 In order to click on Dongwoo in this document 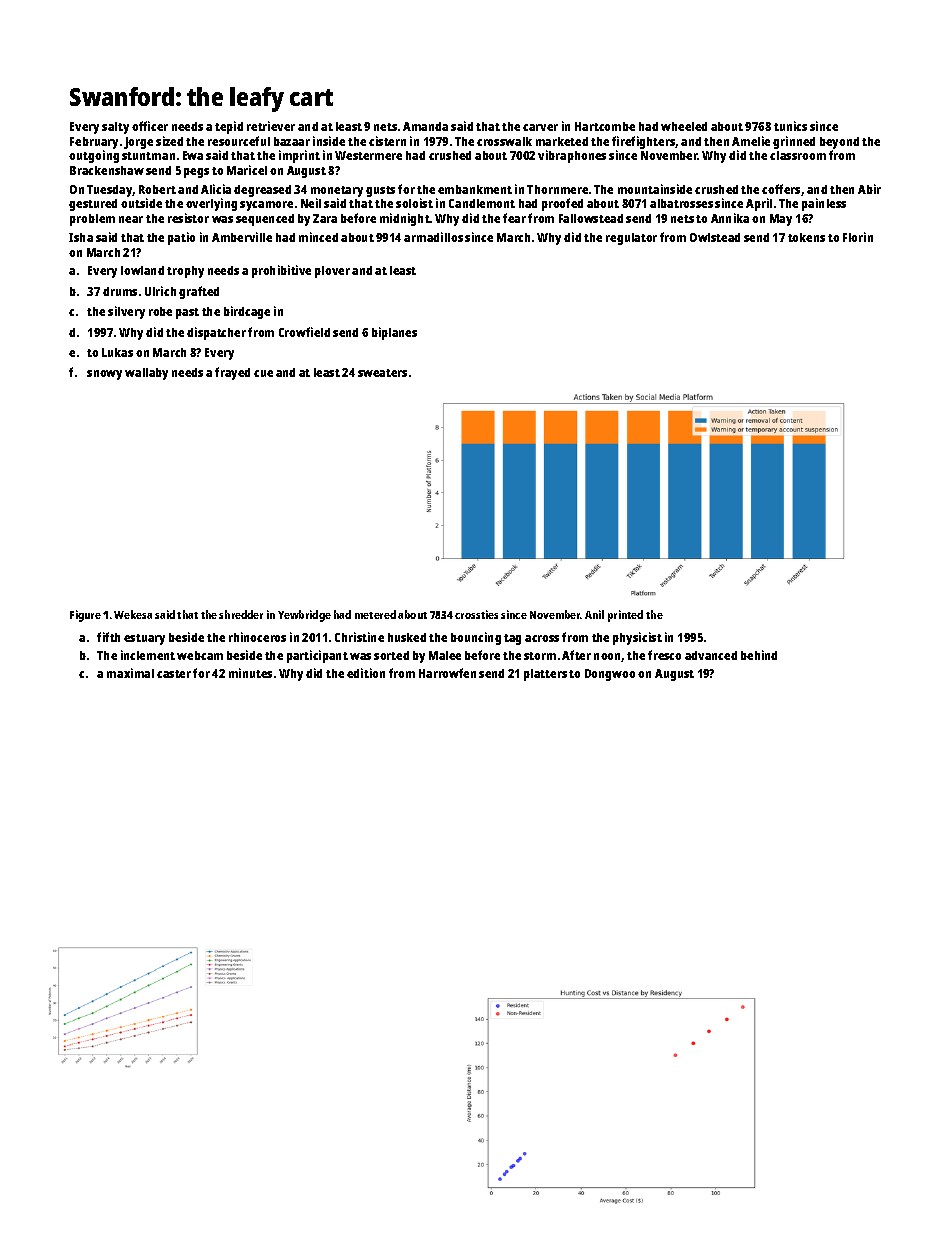, I will do `click(610, 675)`.
